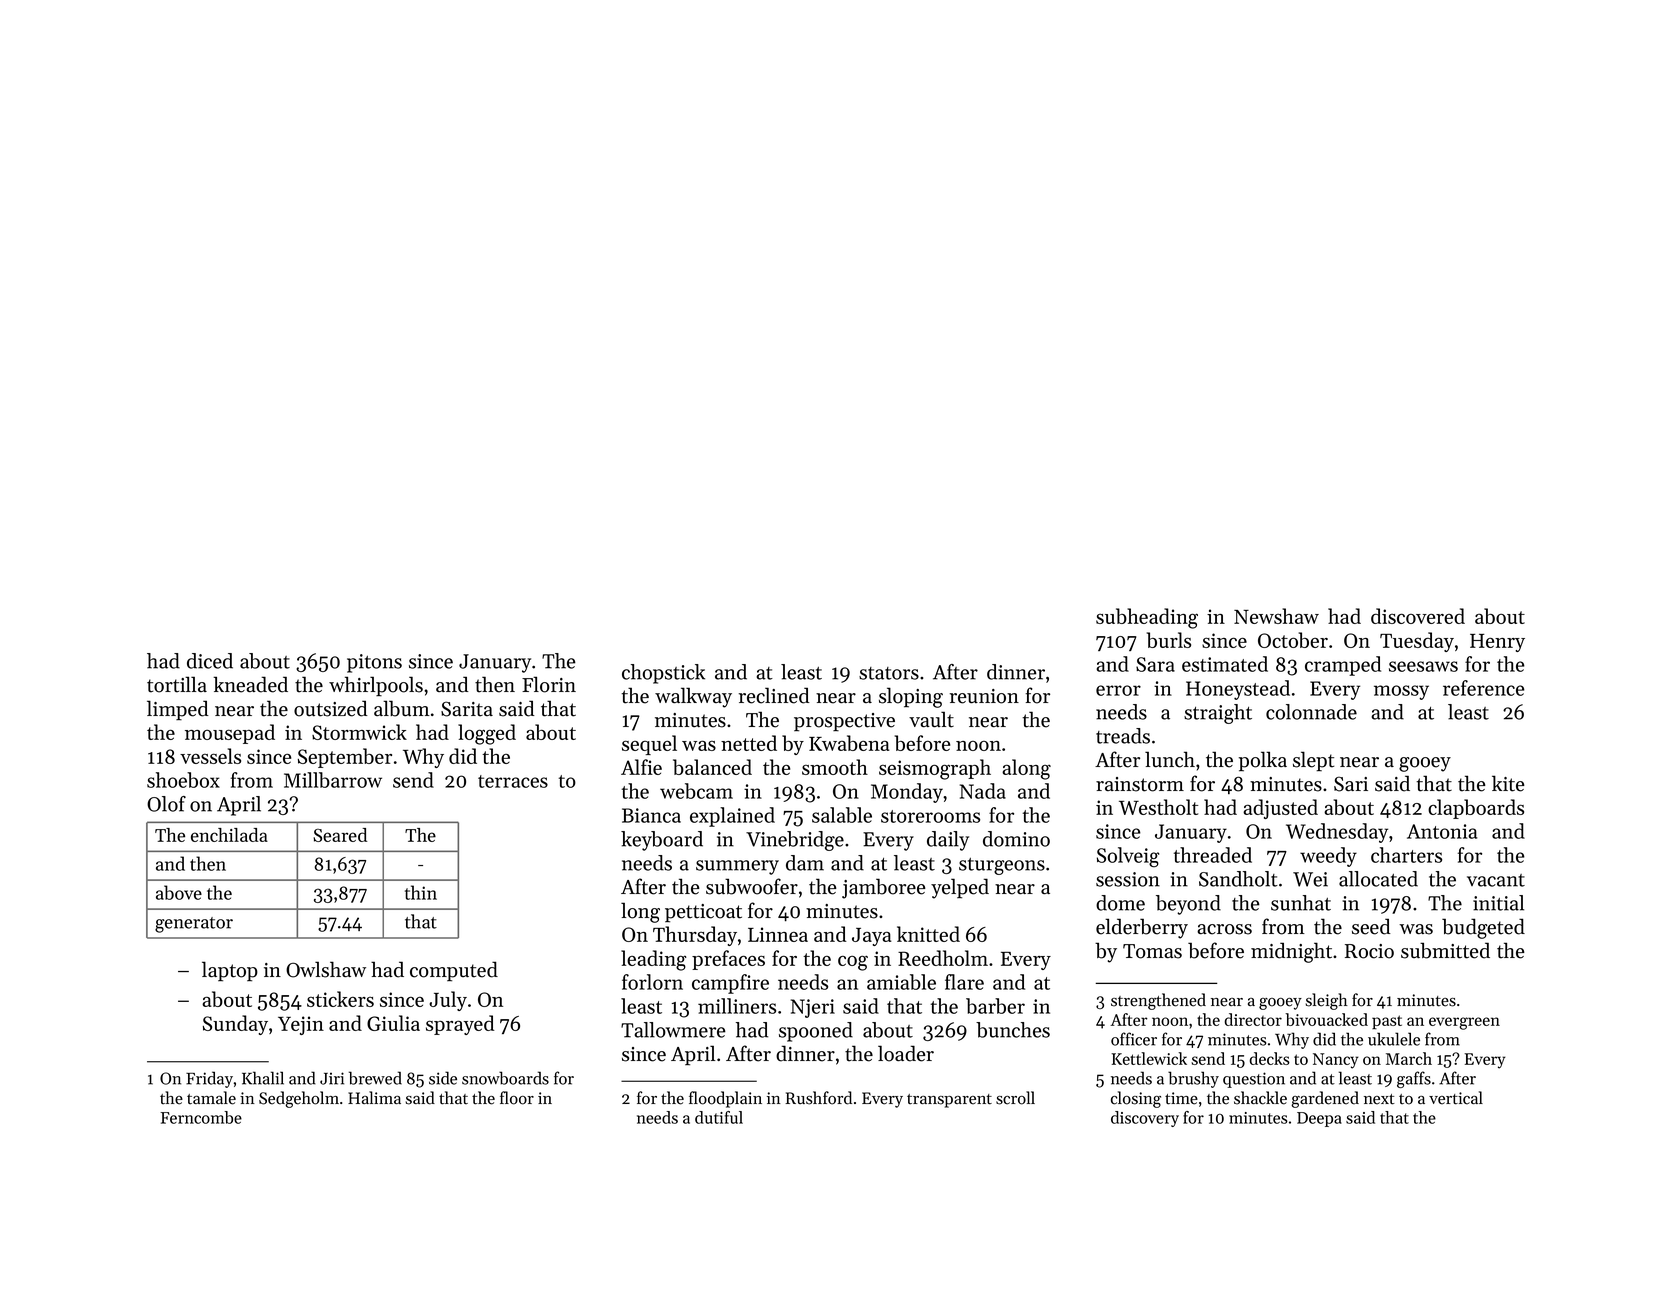 The height and width of the page is (1292, 1672). Describe the element at coordinates (210, 661) in the page. I see `diced` at that location.
